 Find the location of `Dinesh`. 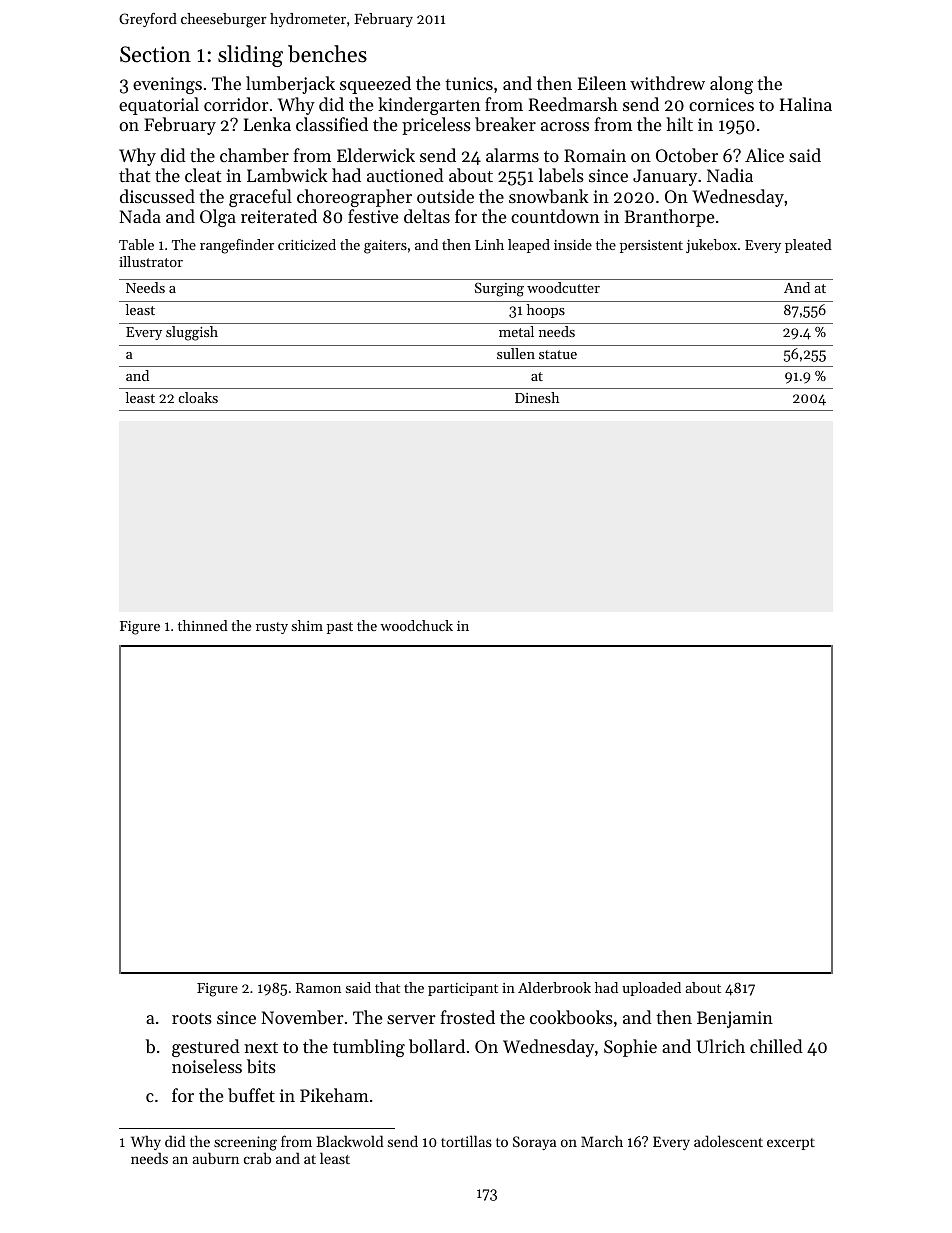

Dinesh is located at coordinates (537, 397).
